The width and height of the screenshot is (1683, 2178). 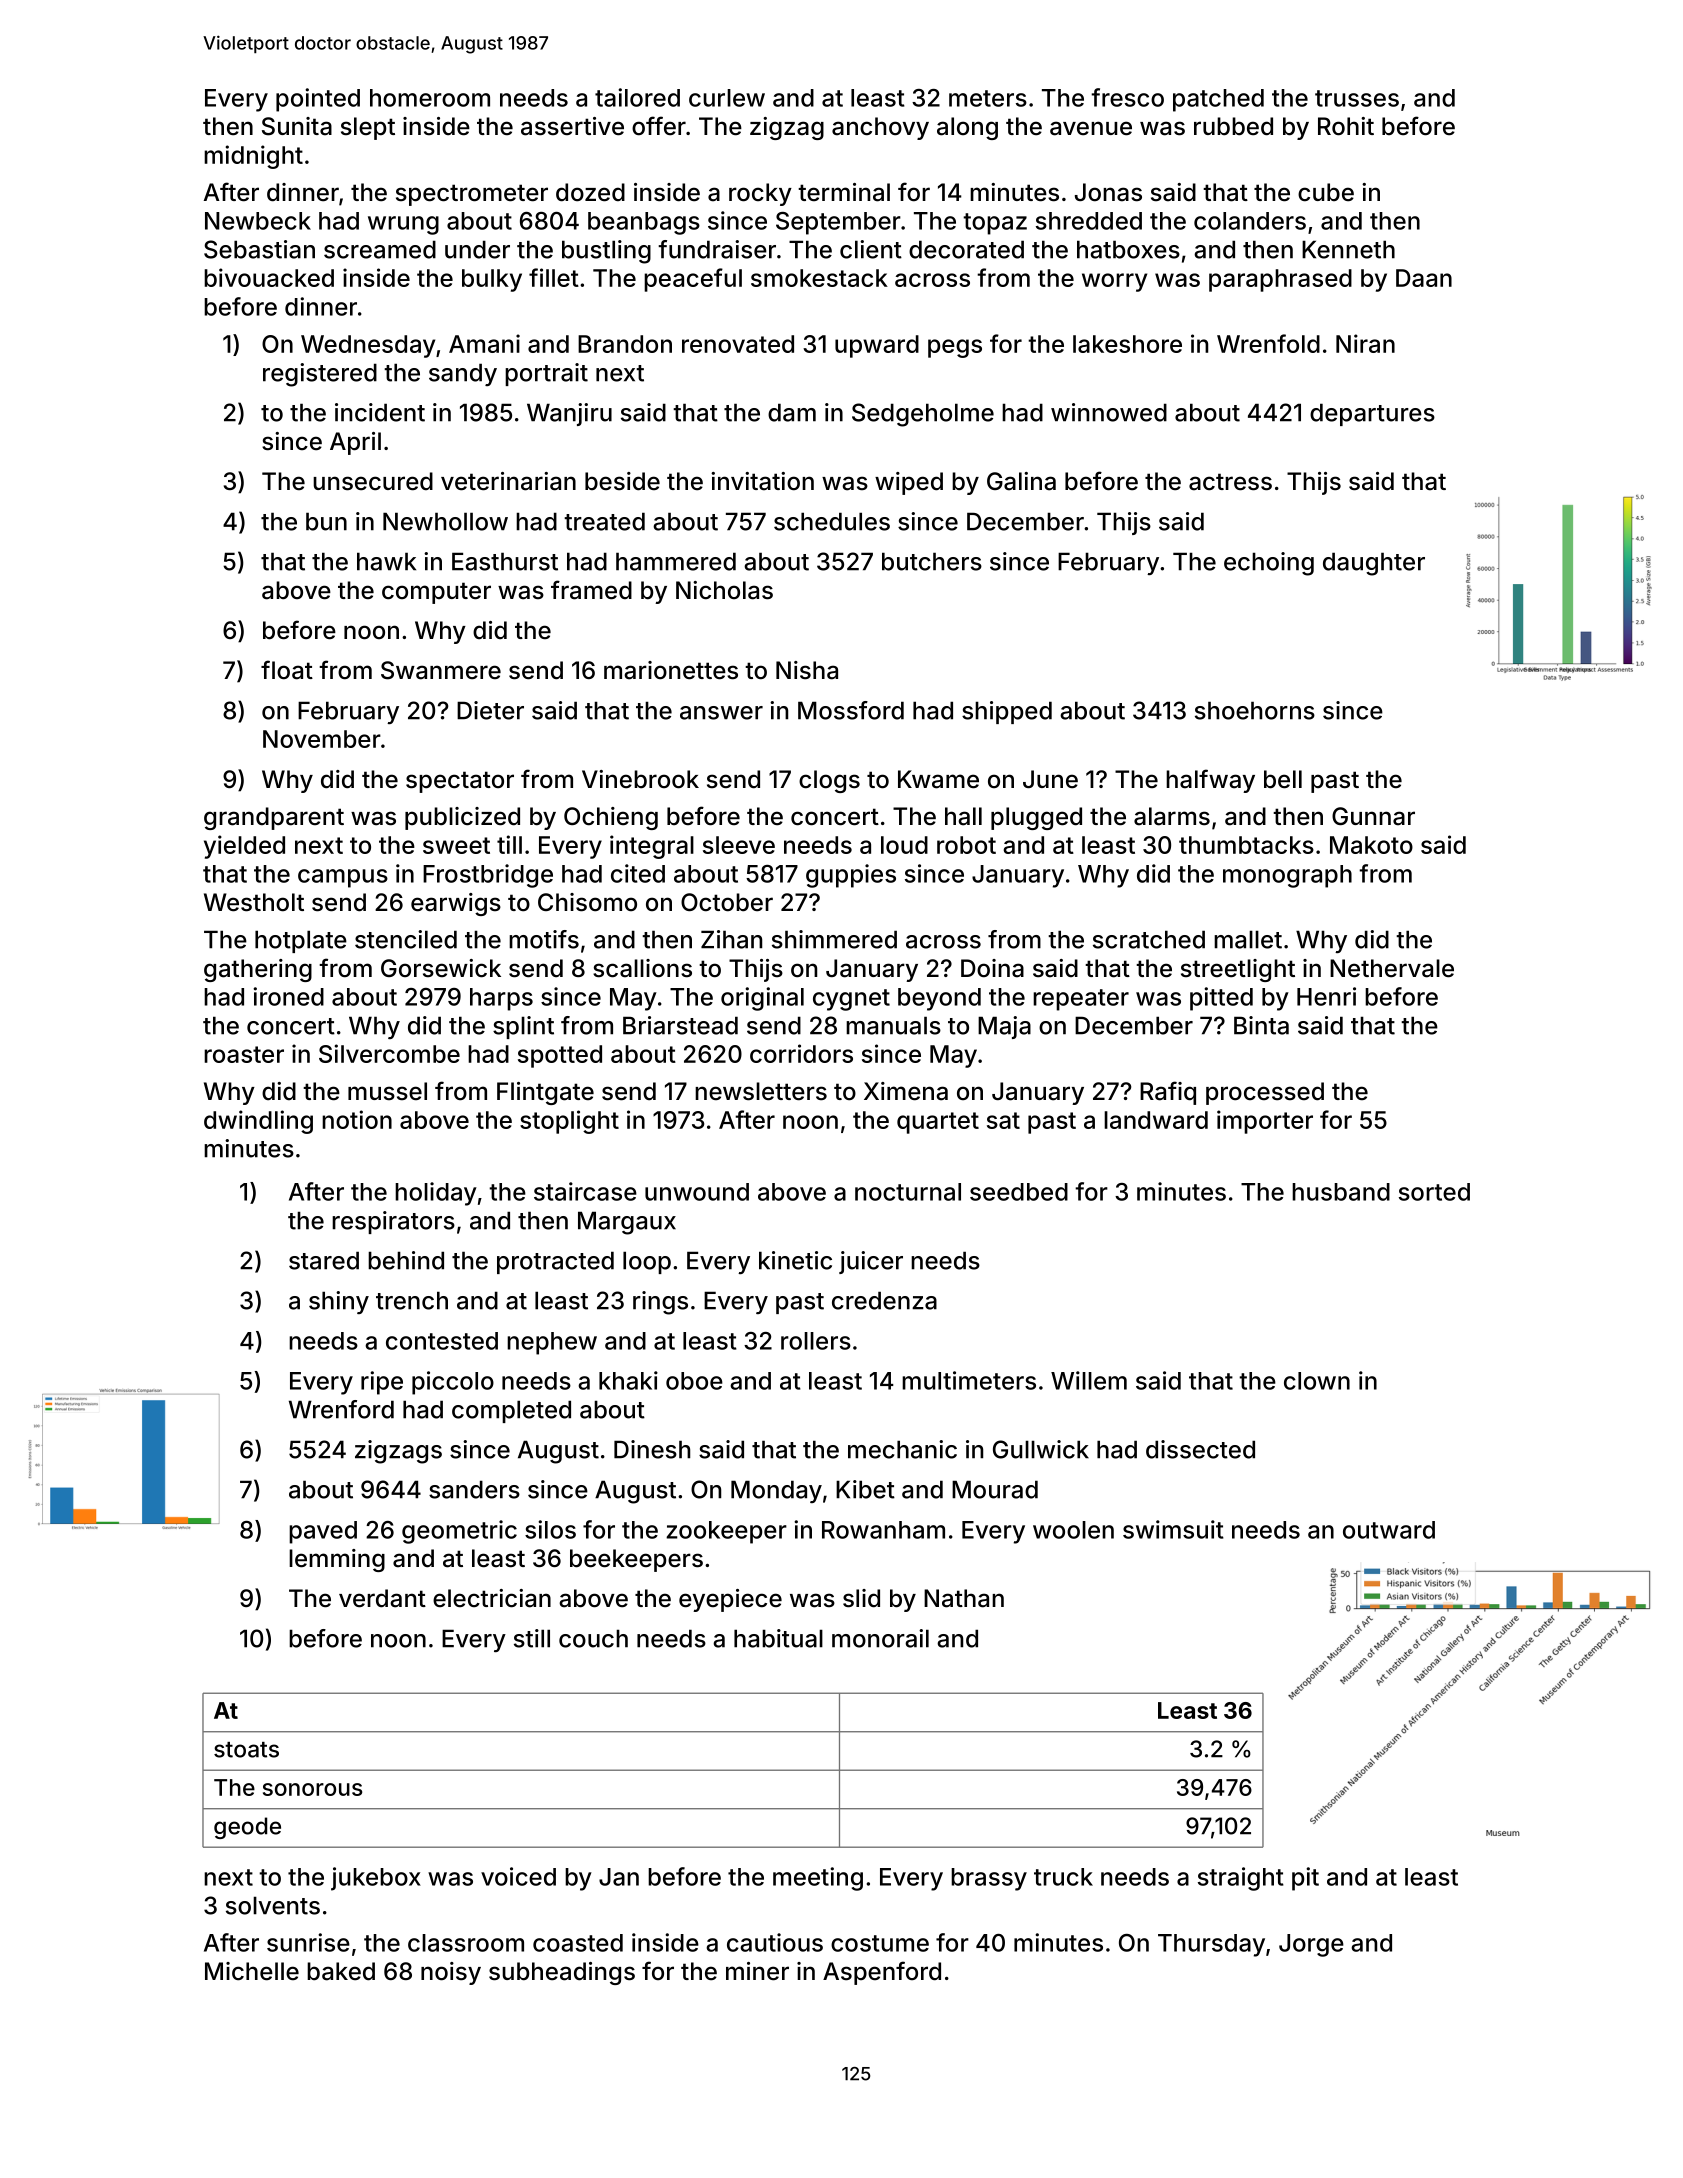 What do you see at coordinates (490, 710) in the screenshot?
I see `Dieter` at bounding box center [490, 710].
